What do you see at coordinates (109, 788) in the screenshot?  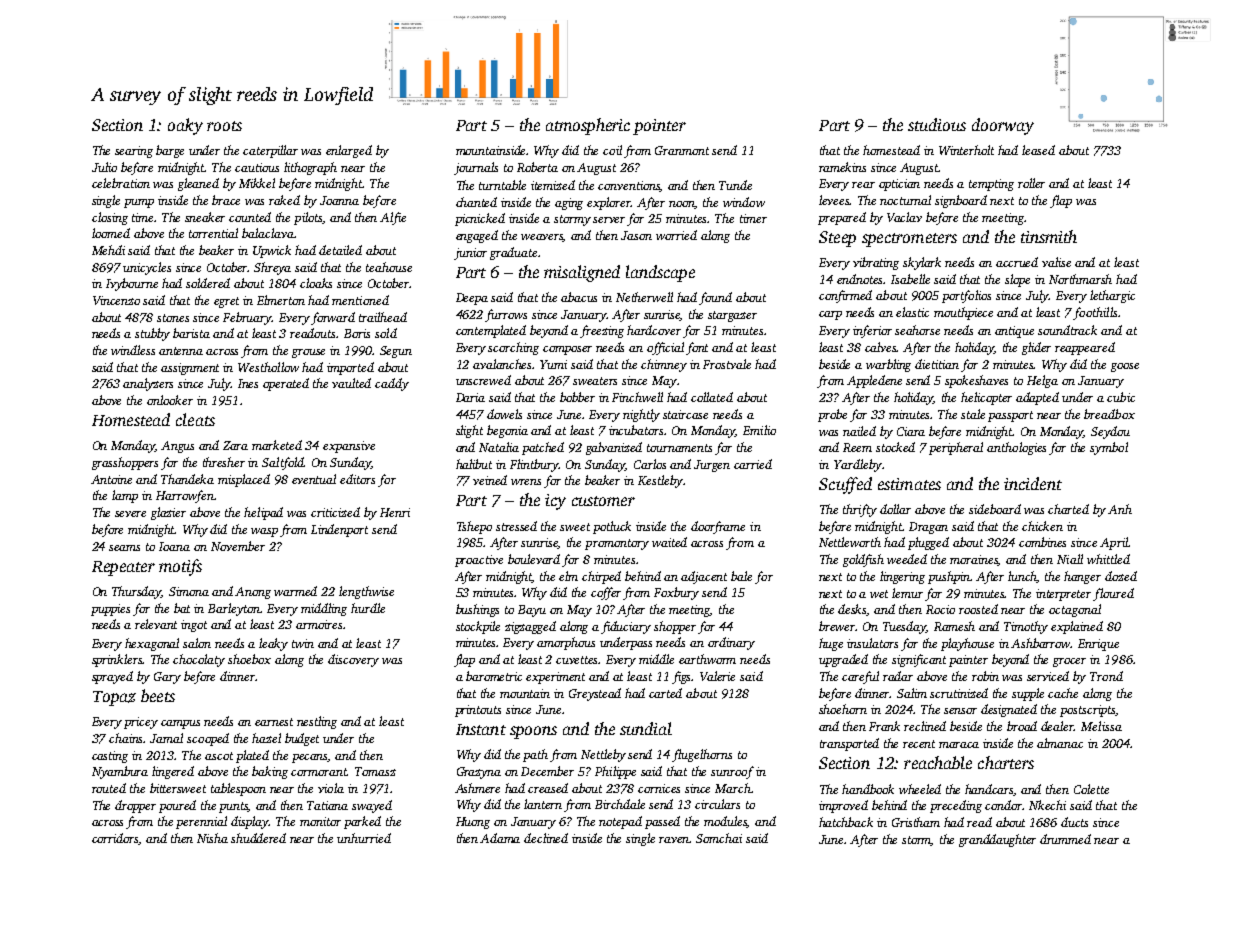 I see `routed` at bounding box center [109, 788].
